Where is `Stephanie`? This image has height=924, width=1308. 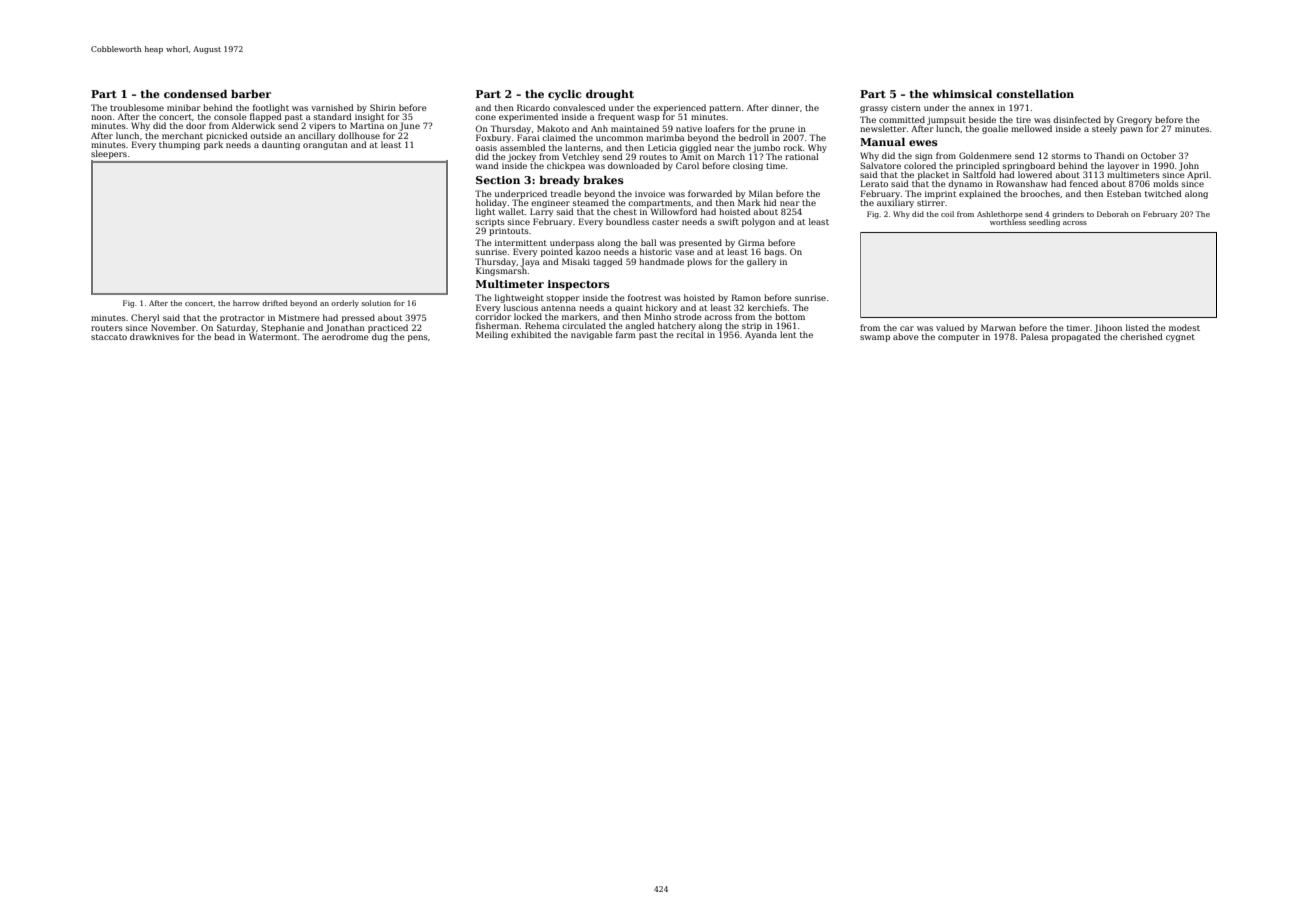 Stephanie is located at coordinates (283, 328).
